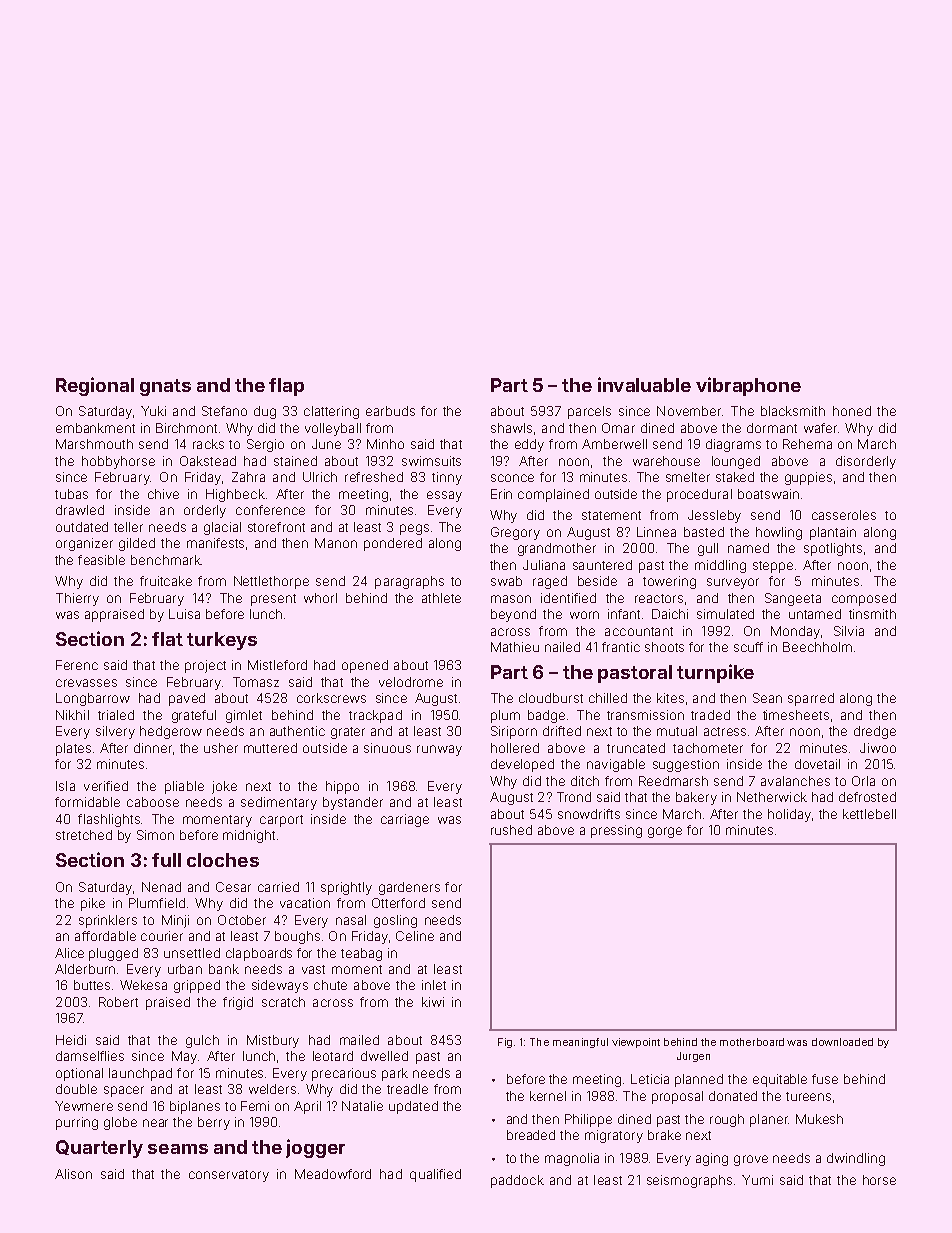 This document has width=952, height=1233. Describe the element at coordinates (161, 887) in the document. I see `Nenad` at that location.
